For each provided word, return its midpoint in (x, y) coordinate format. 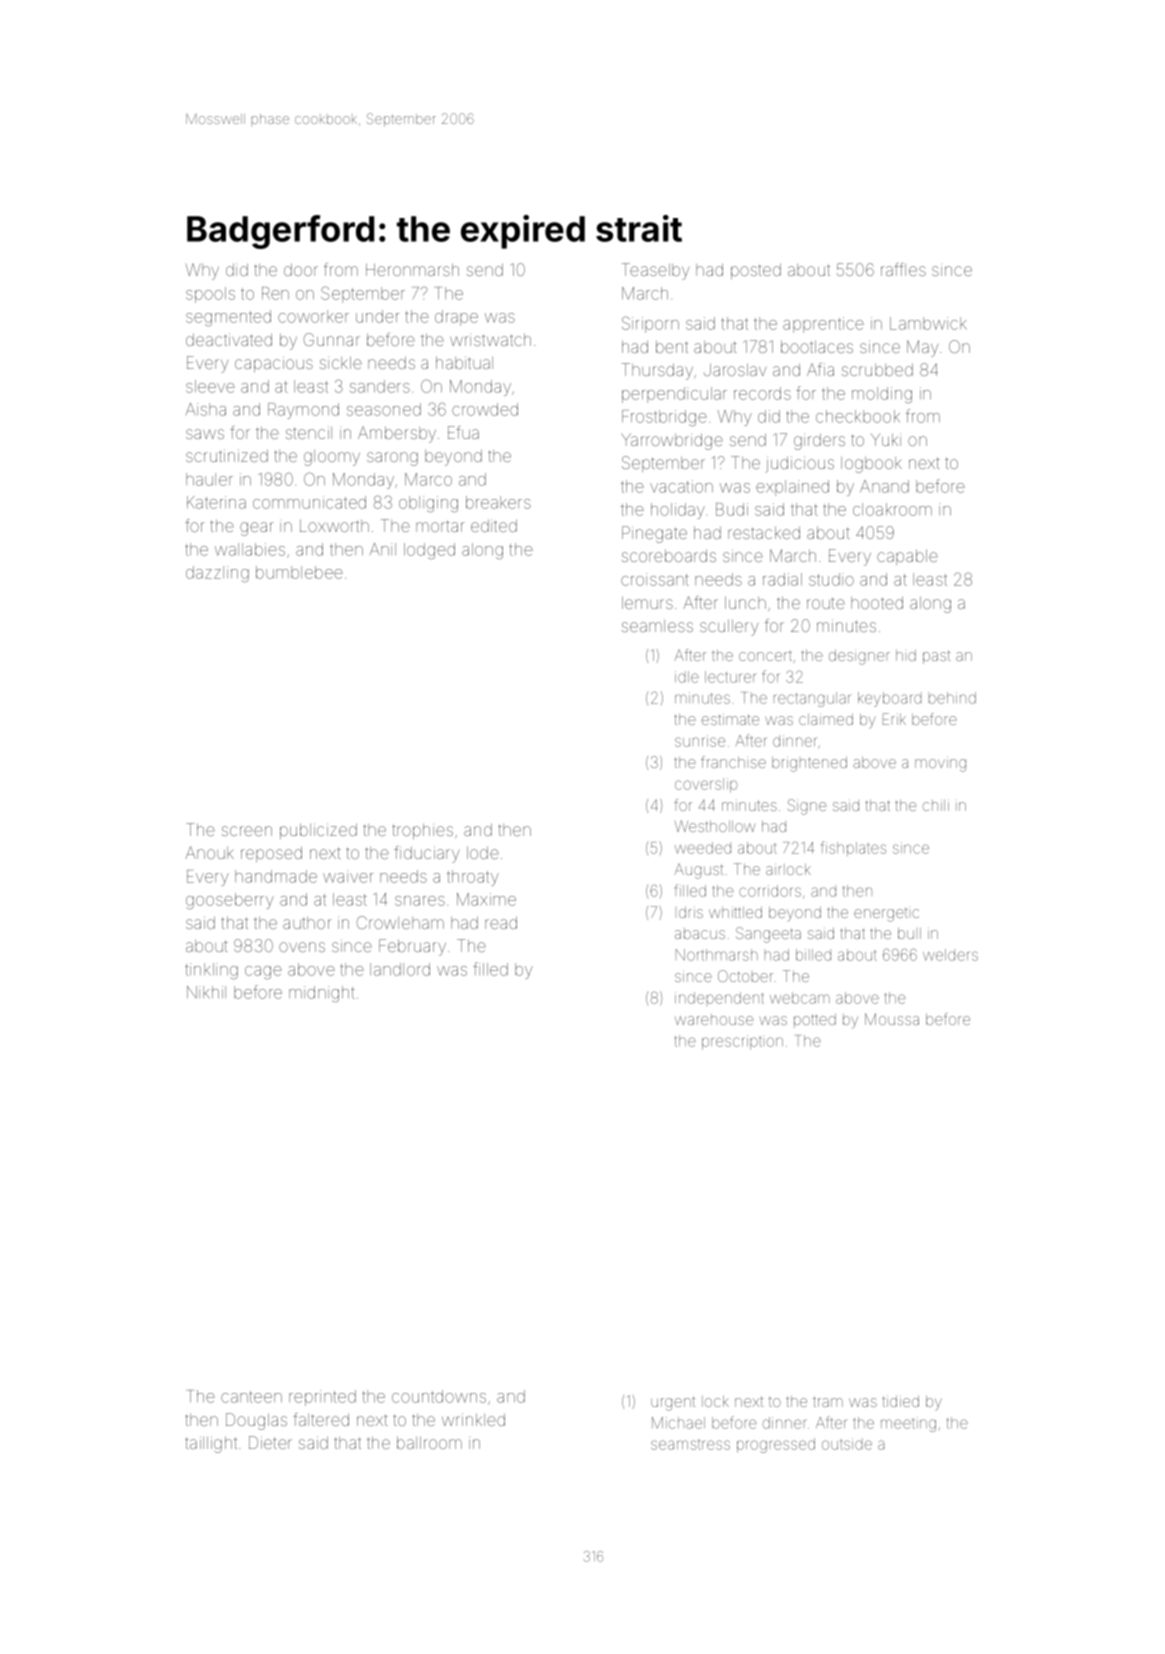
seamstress (690, 1444)
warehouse (714, 1019)
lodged (429, 551)
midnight (322, 994)
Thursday (657, 371)
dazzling (217, 574)
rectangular (812, 699)
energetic (886, 915)
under (377, 316)
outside (847, 1444)
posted (756, 271)
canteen (251, 1397)
